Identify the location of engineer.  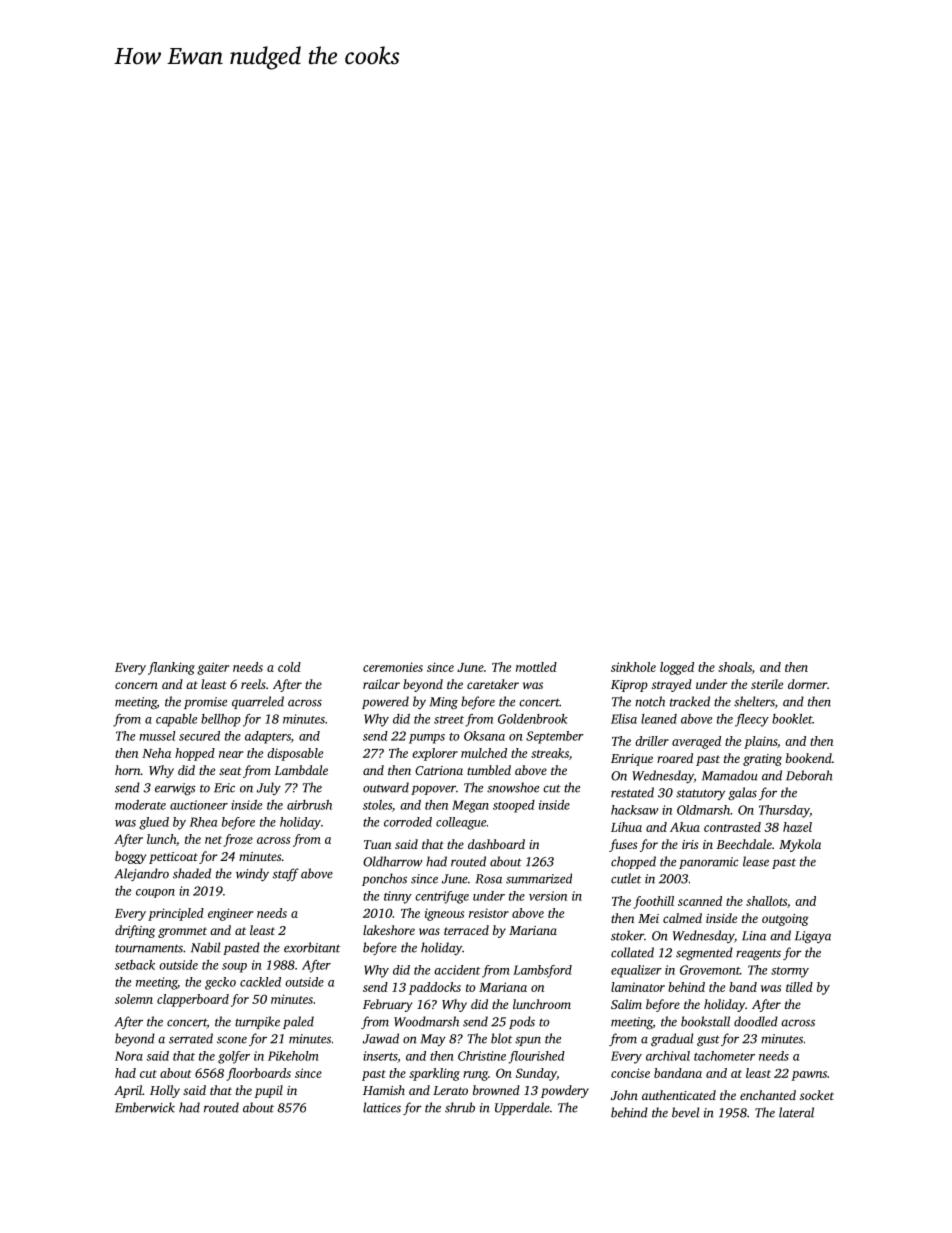
(230, 914).
